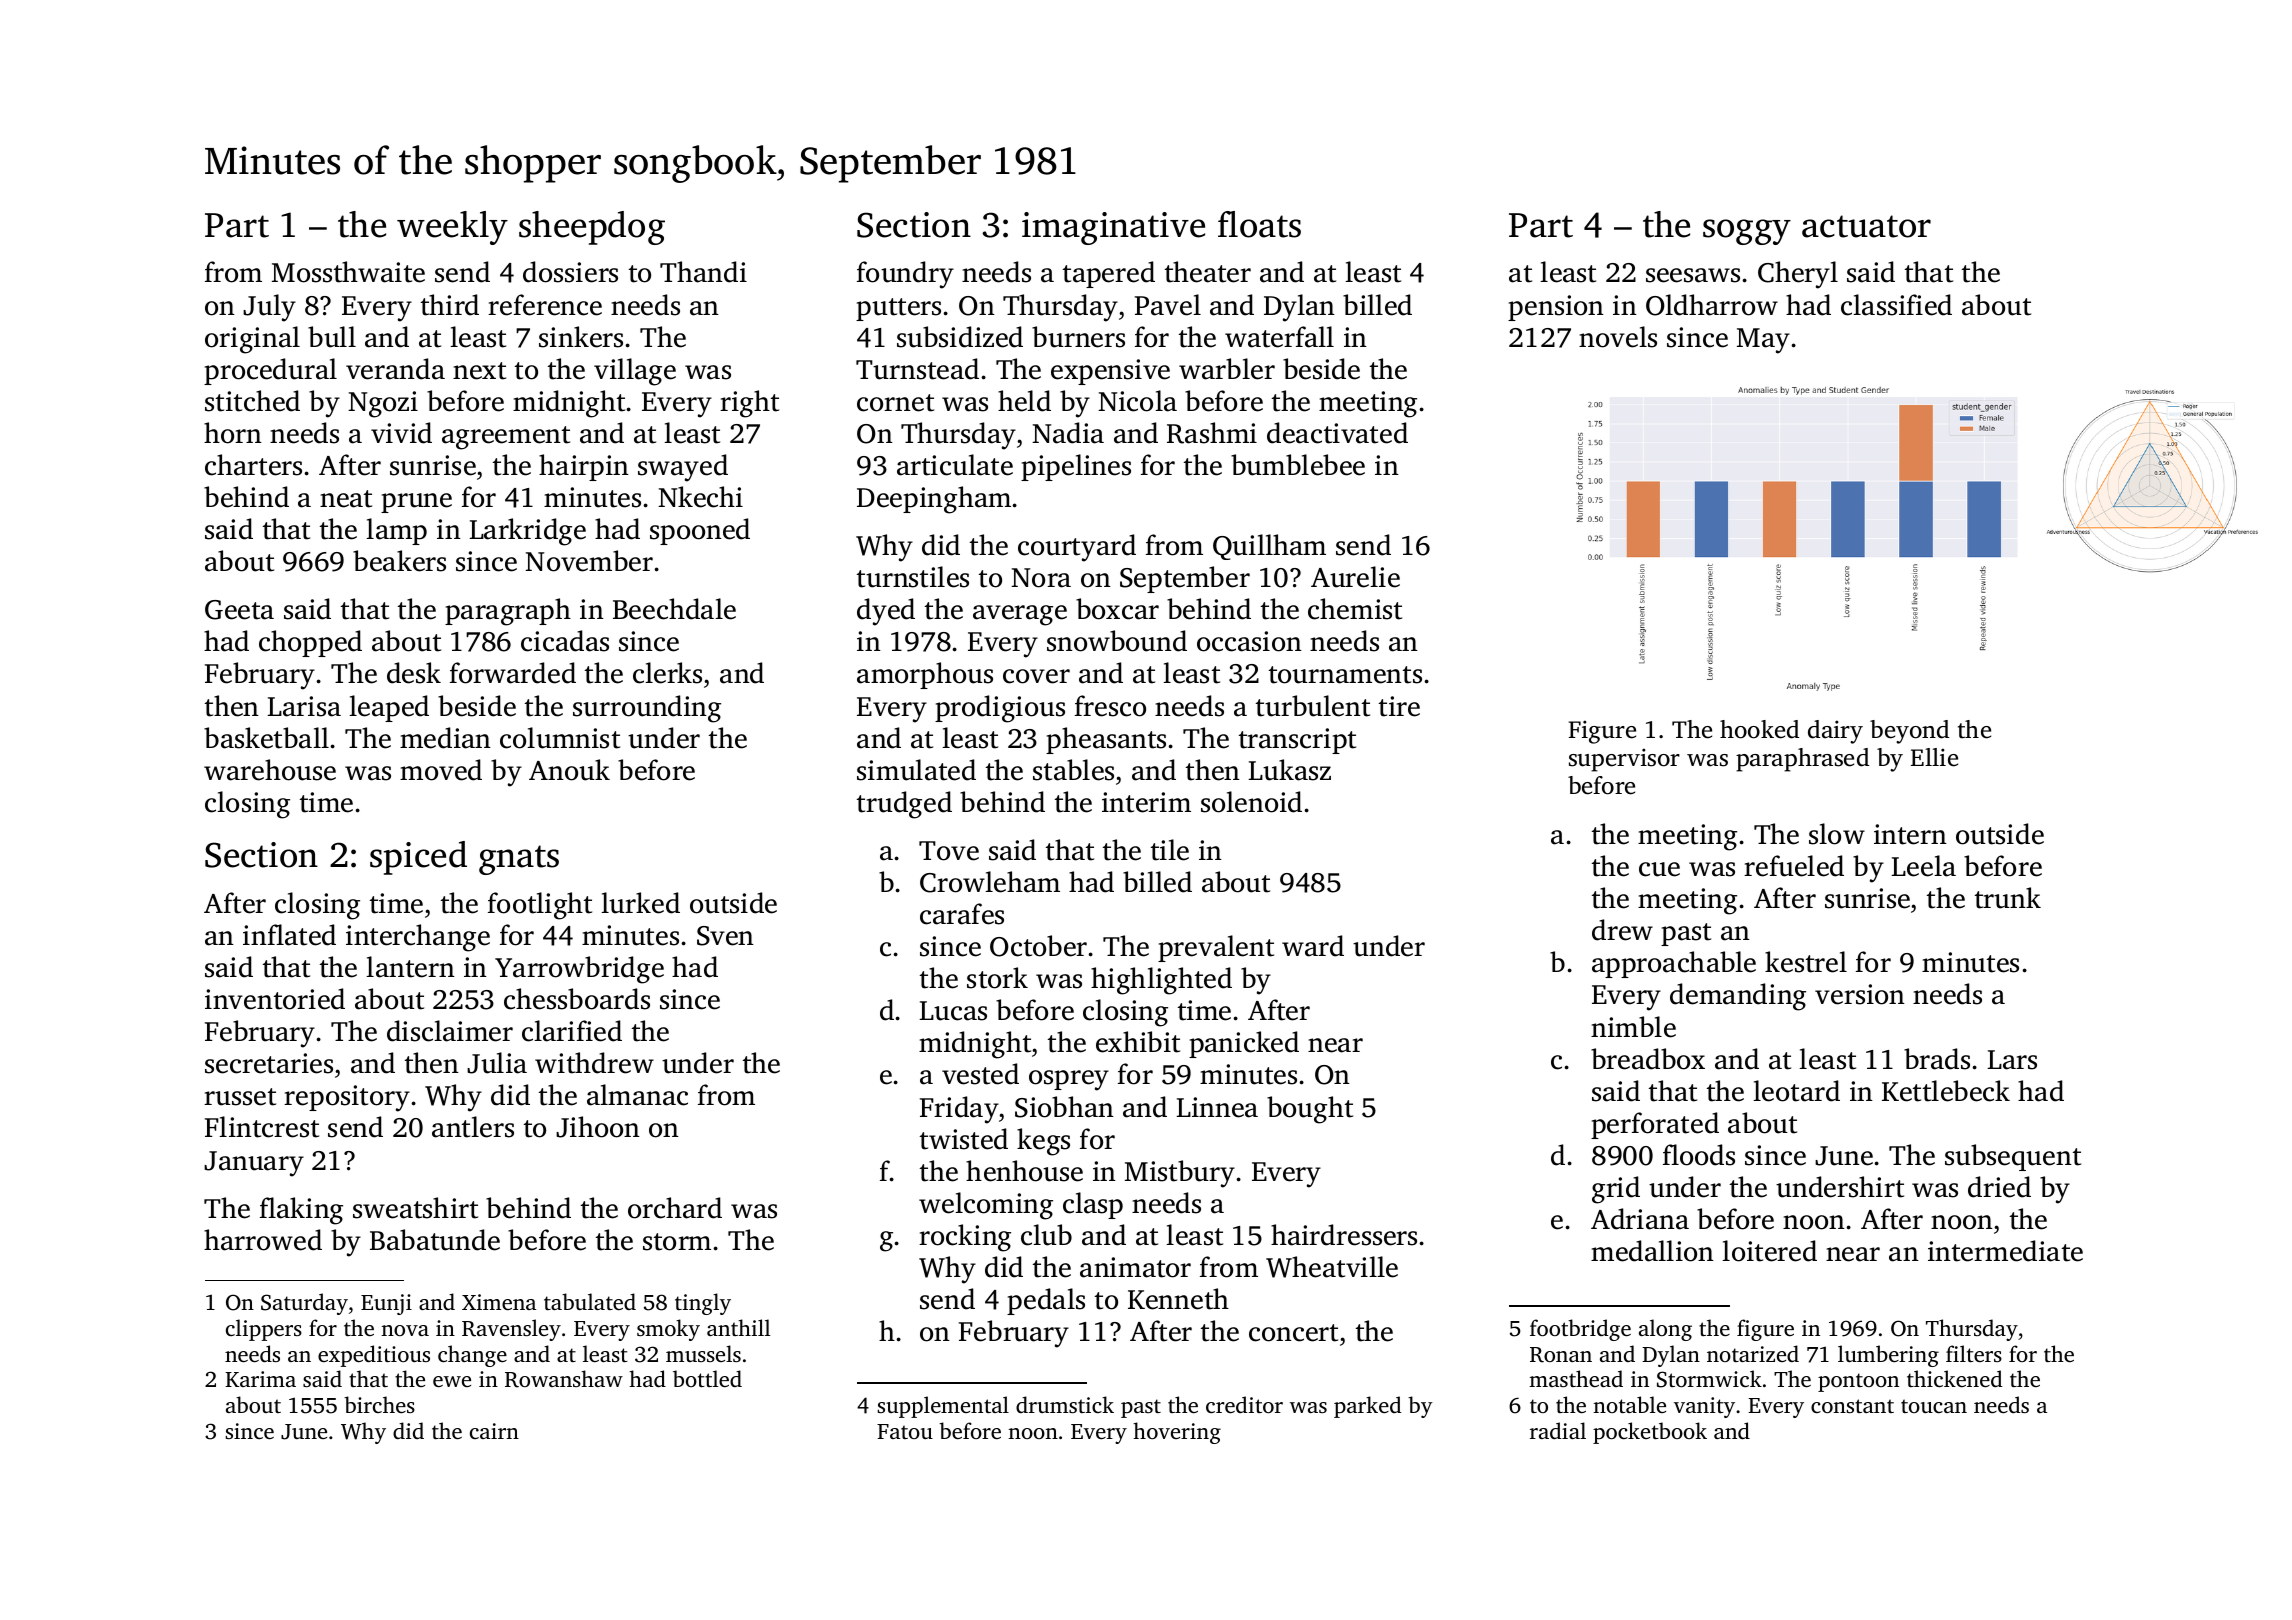  What do you see at coordinates (2012, 1060) in the screenshot?
I see `Lars` at bounding box center [2012, 1060].
